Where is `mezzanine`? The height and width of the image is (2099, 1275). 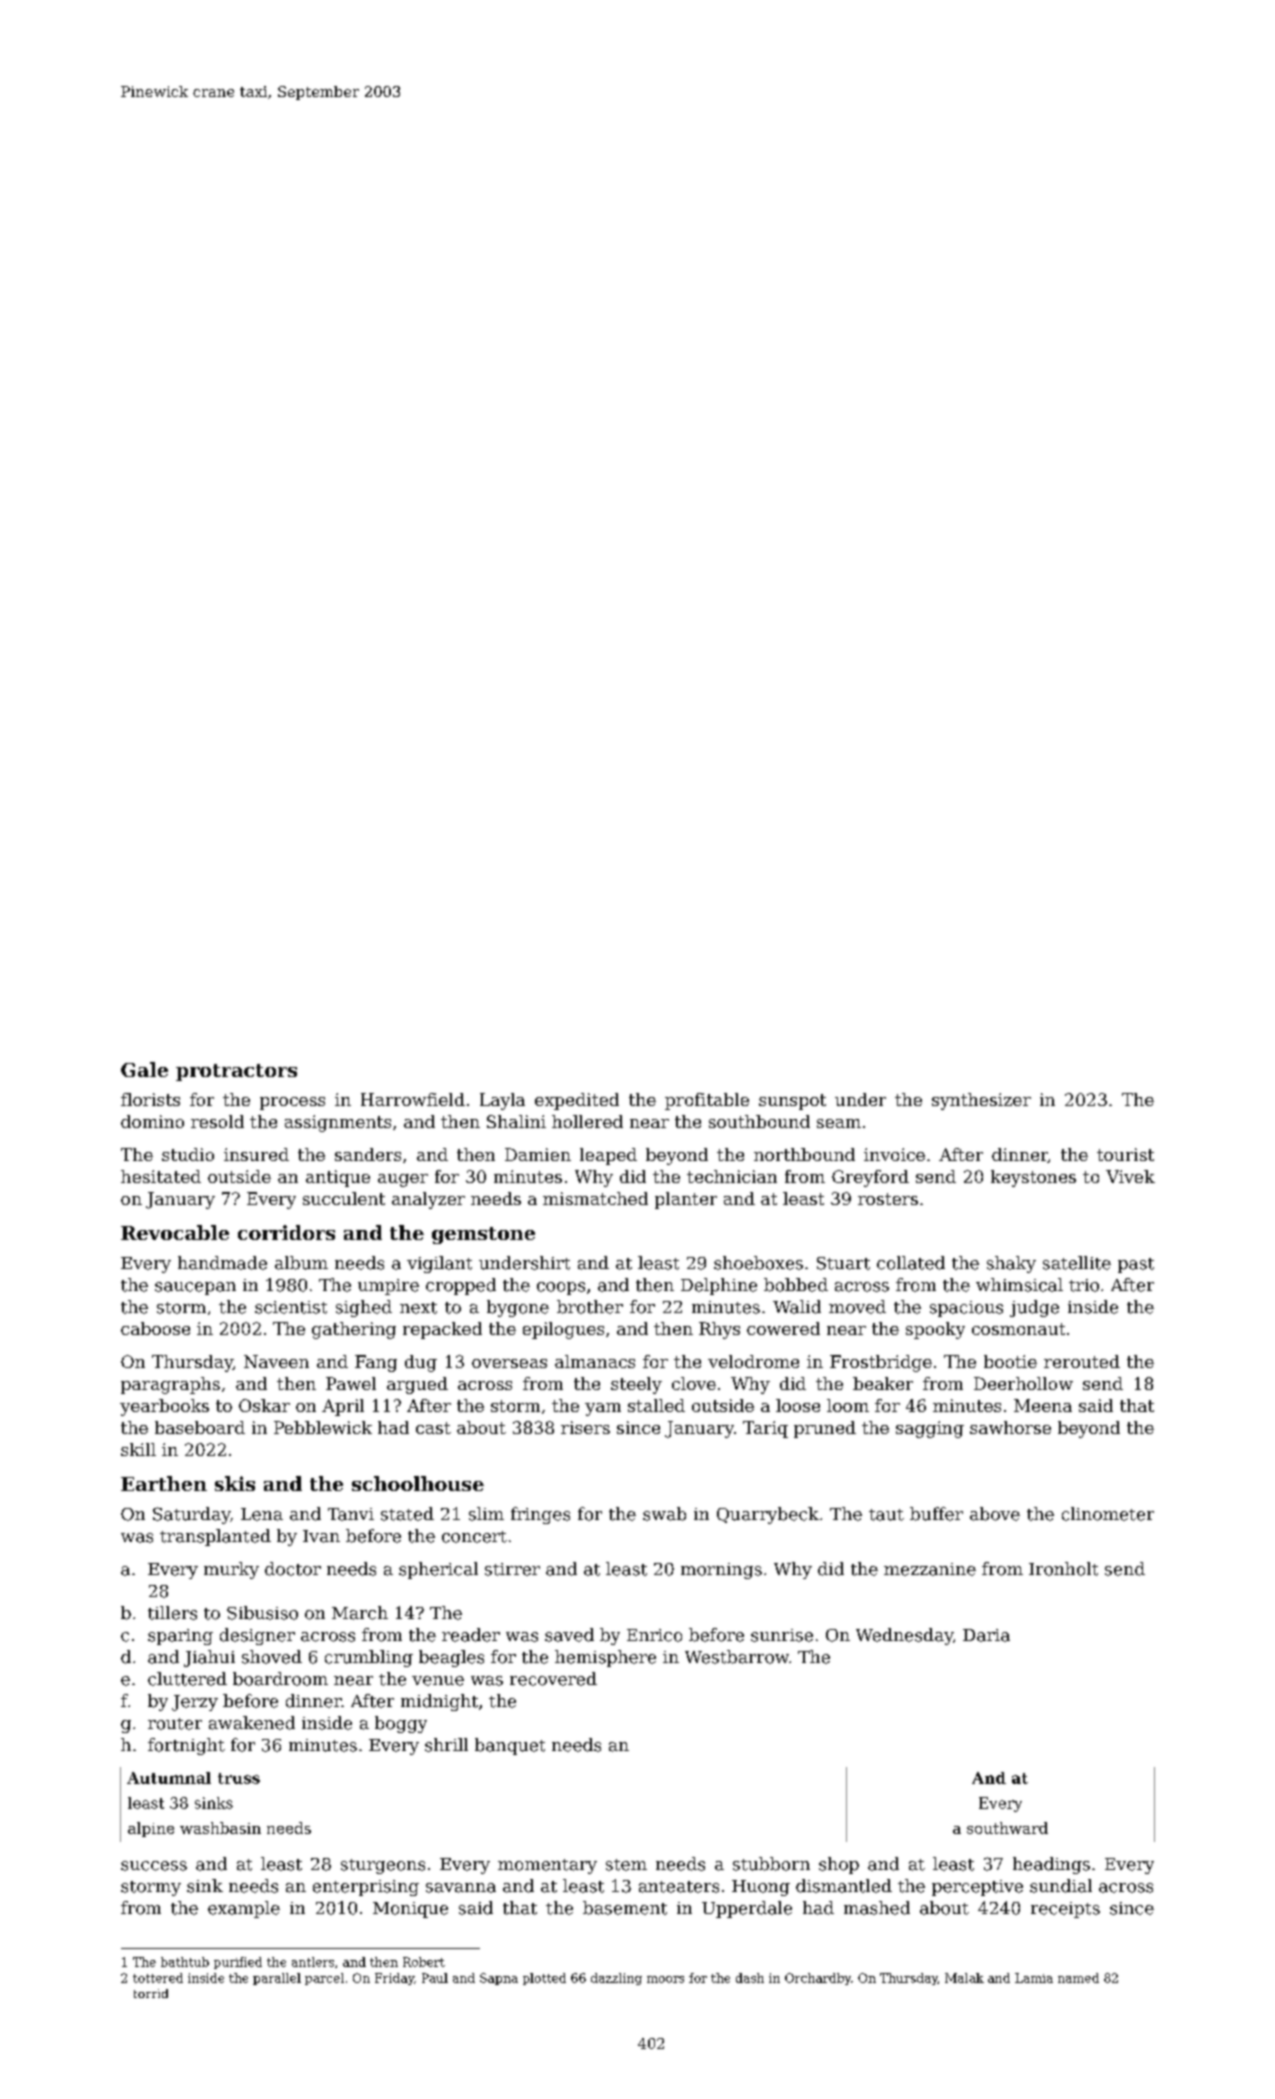 mezzanine is located at coordinates (930, 1569).
